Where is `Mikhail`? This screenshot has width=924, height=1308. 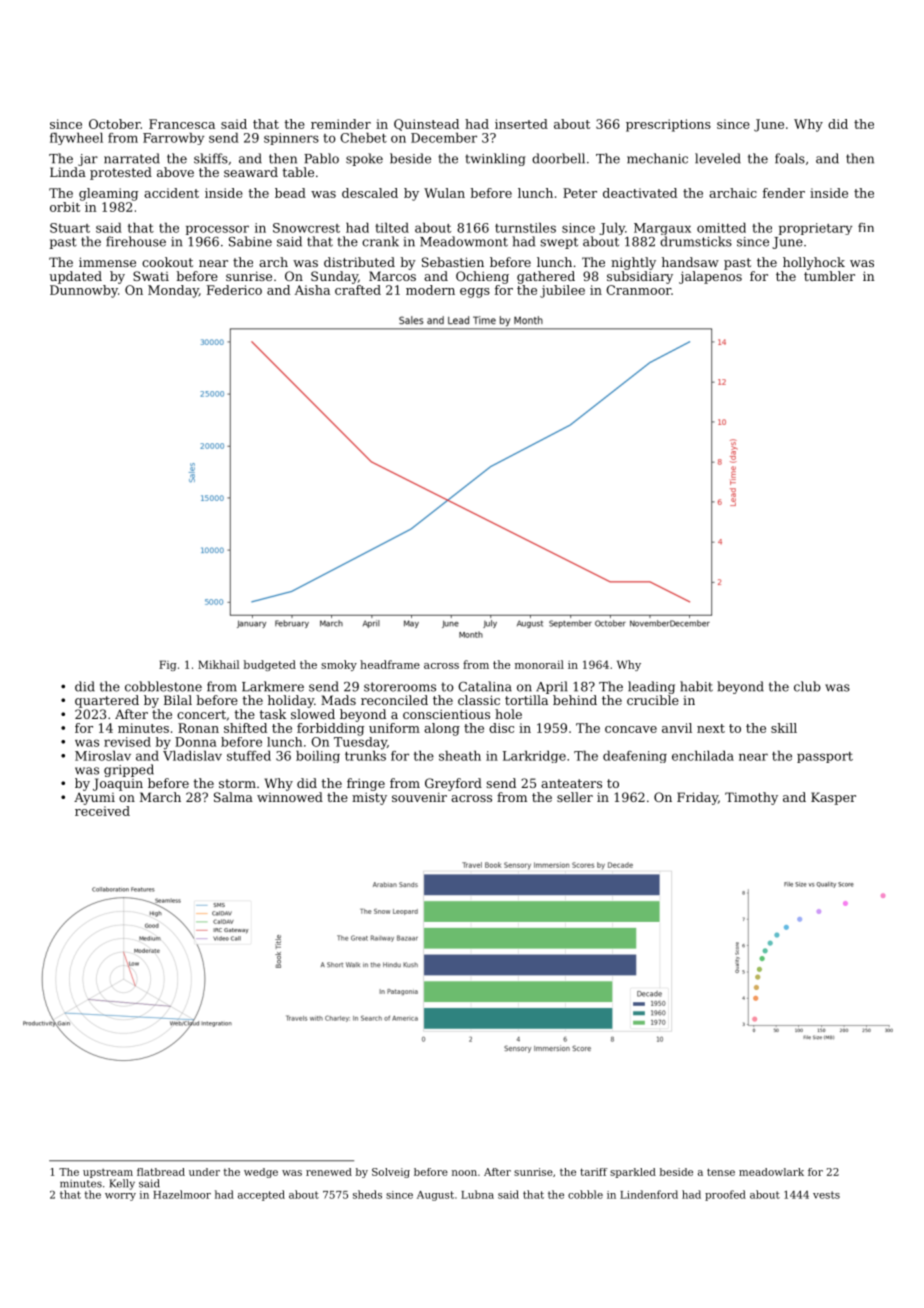
Mikhail is located at coordinates (218, 664).
